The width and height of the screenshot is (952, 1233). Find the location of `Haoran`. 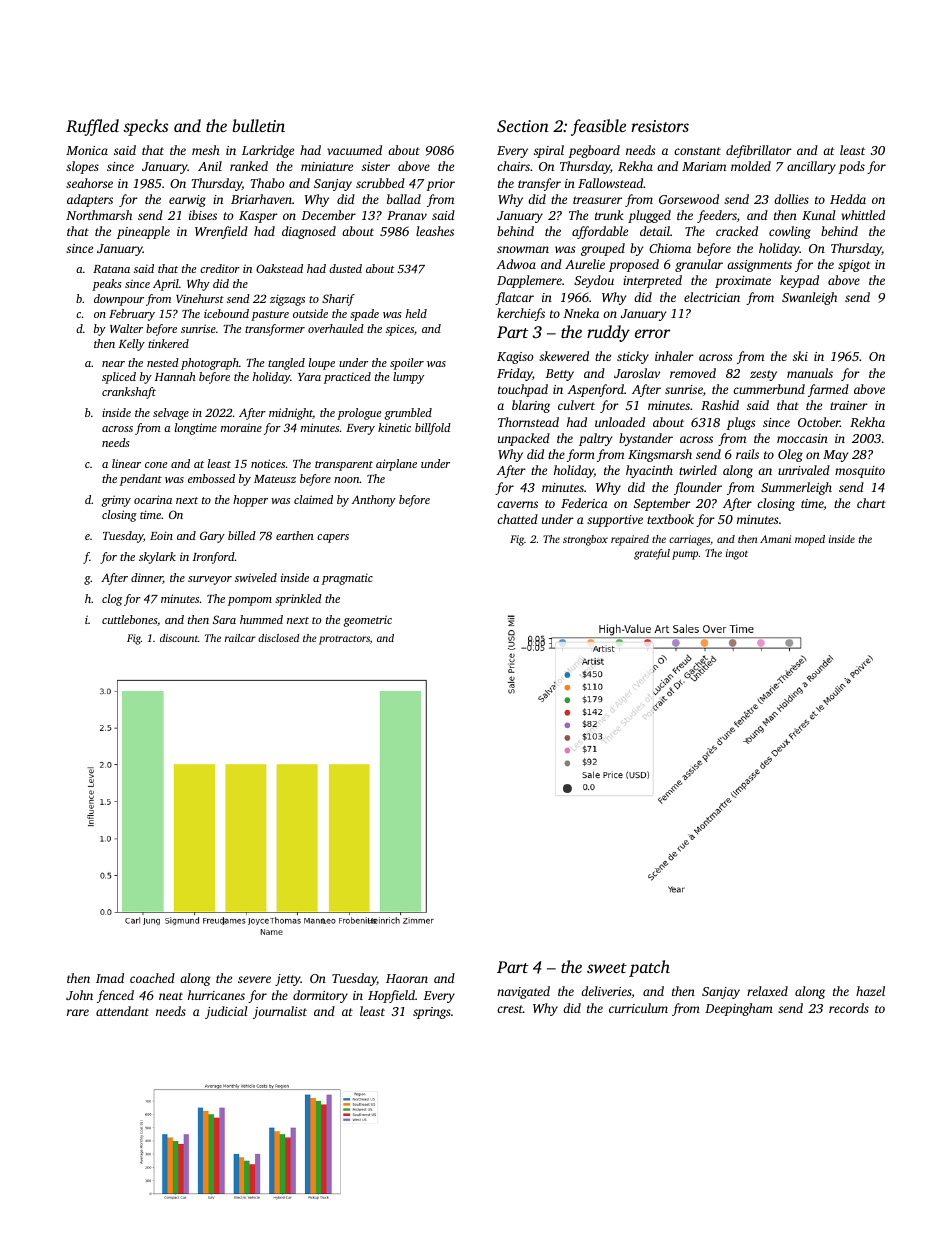

Haoran is located at coordinates (407, 978).
